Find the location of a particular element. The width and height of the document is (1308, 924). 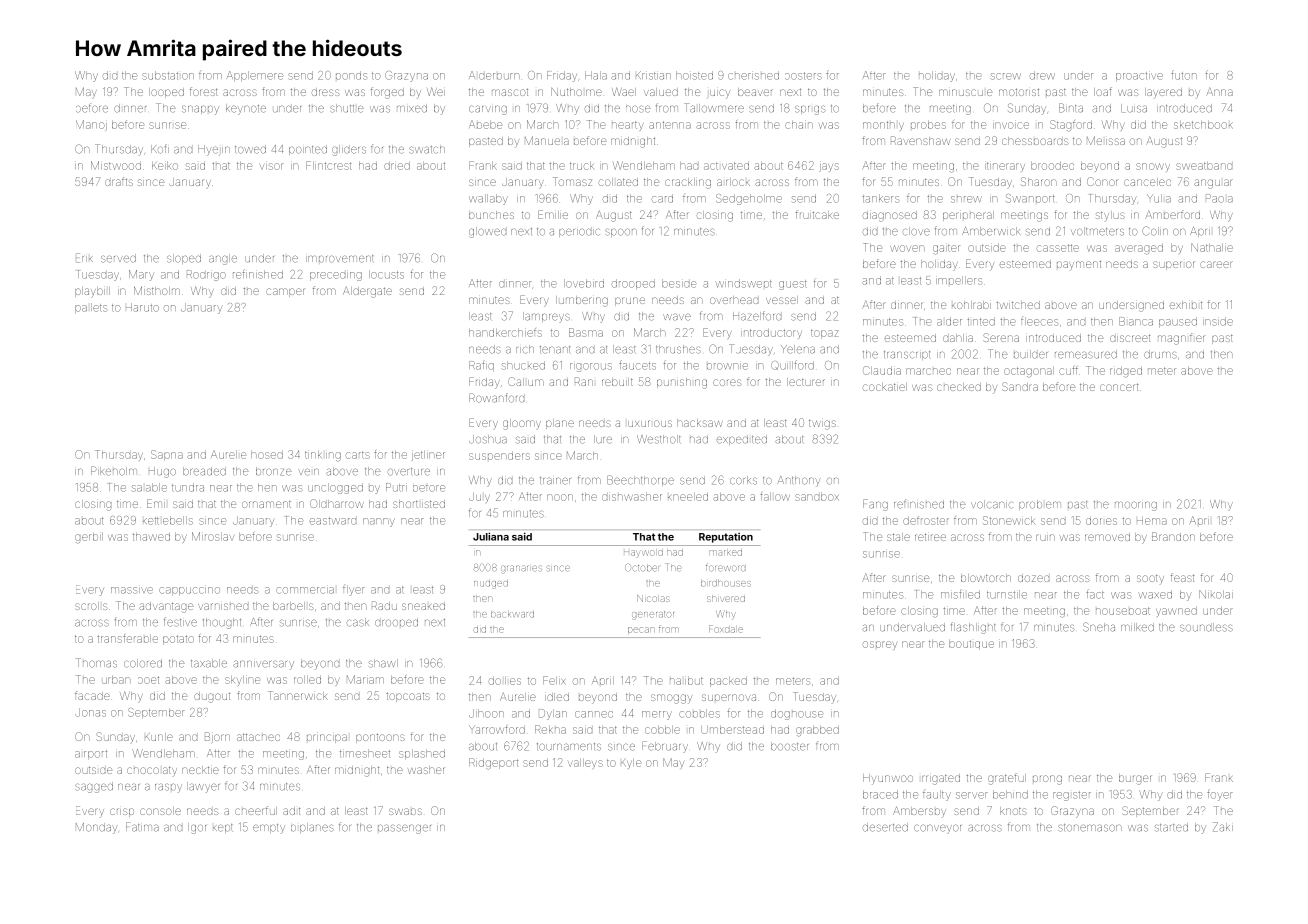

Yelena is located at coordinates (798, 349).
